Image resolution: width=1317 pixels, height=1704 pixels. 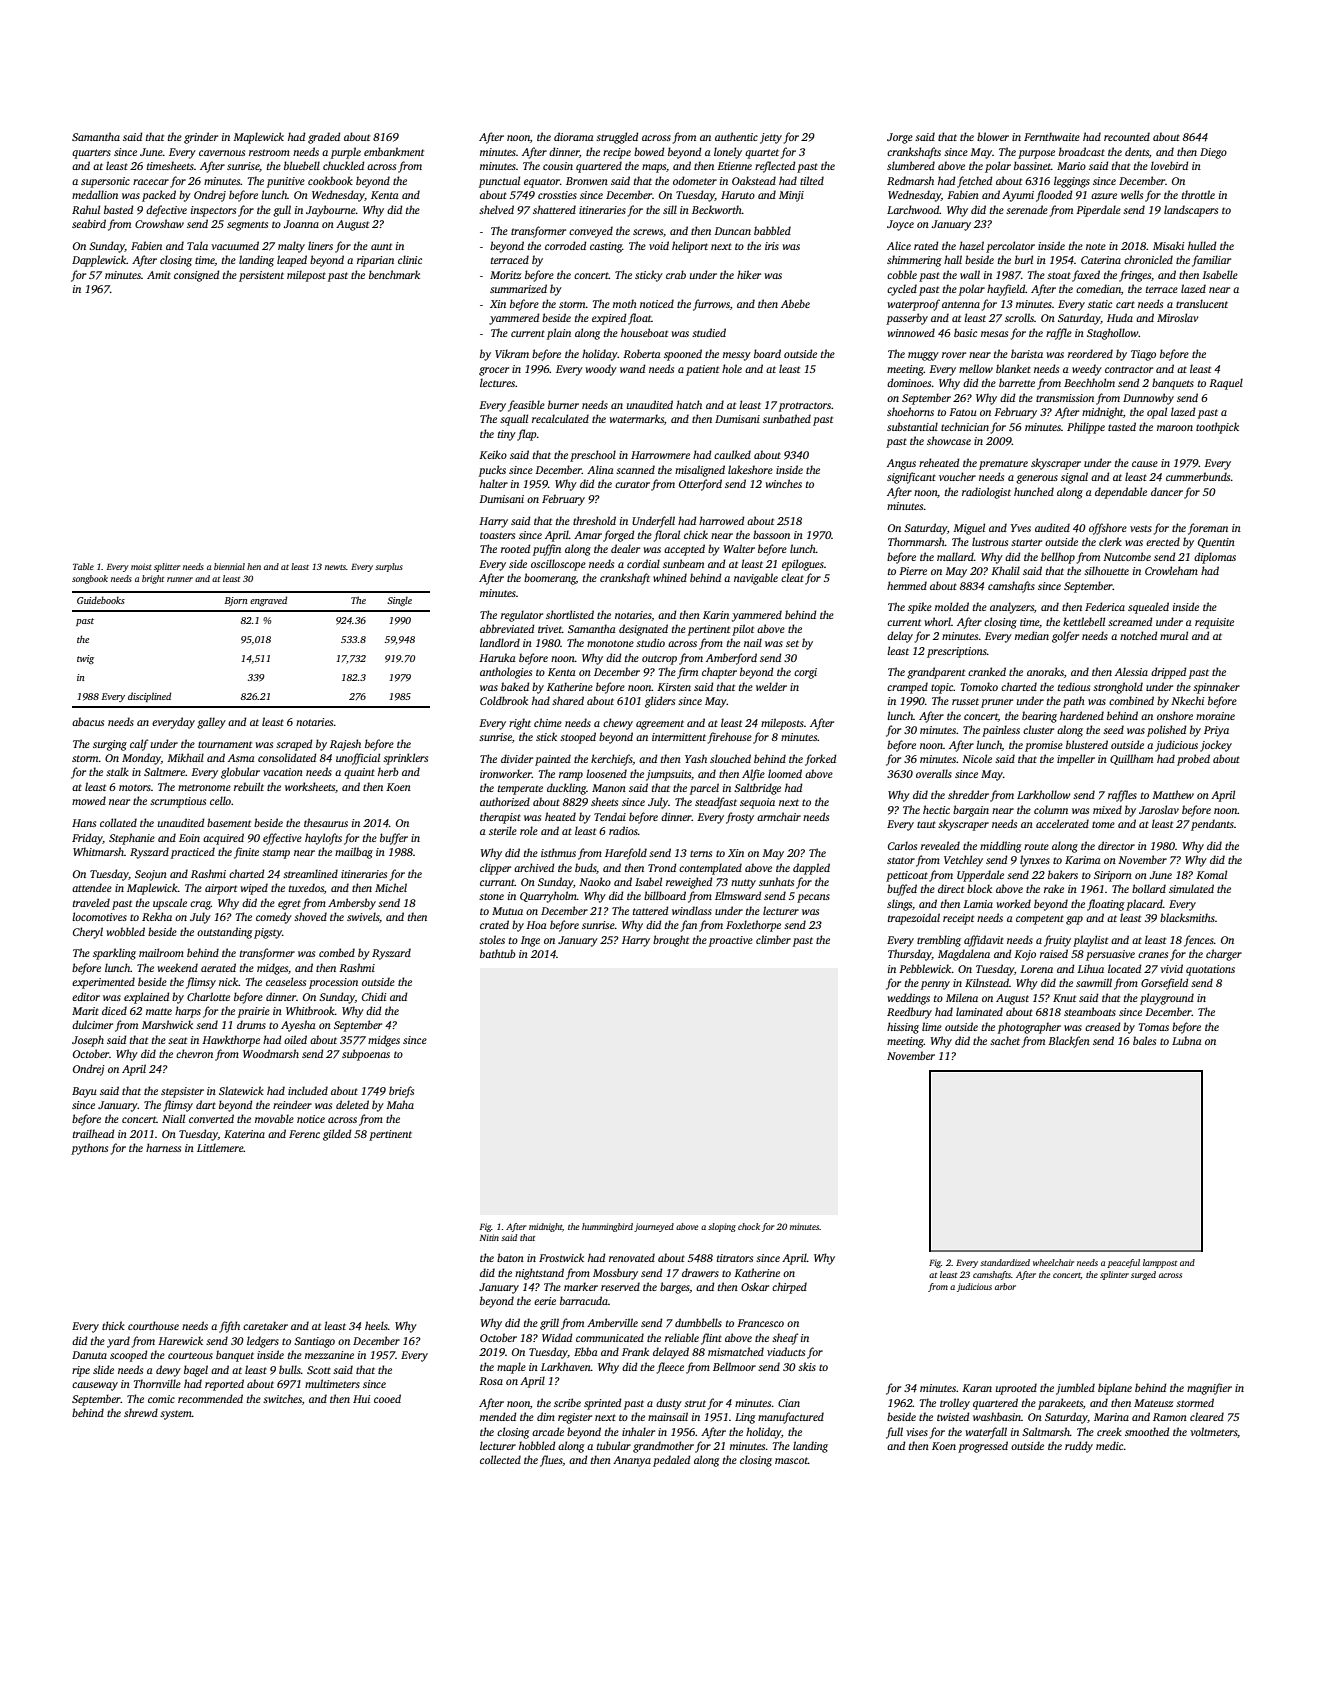 What do you see at coordinates (654, 1227) in the screenshot?
I see `journeyed` at bounding box center [654, 1227].
